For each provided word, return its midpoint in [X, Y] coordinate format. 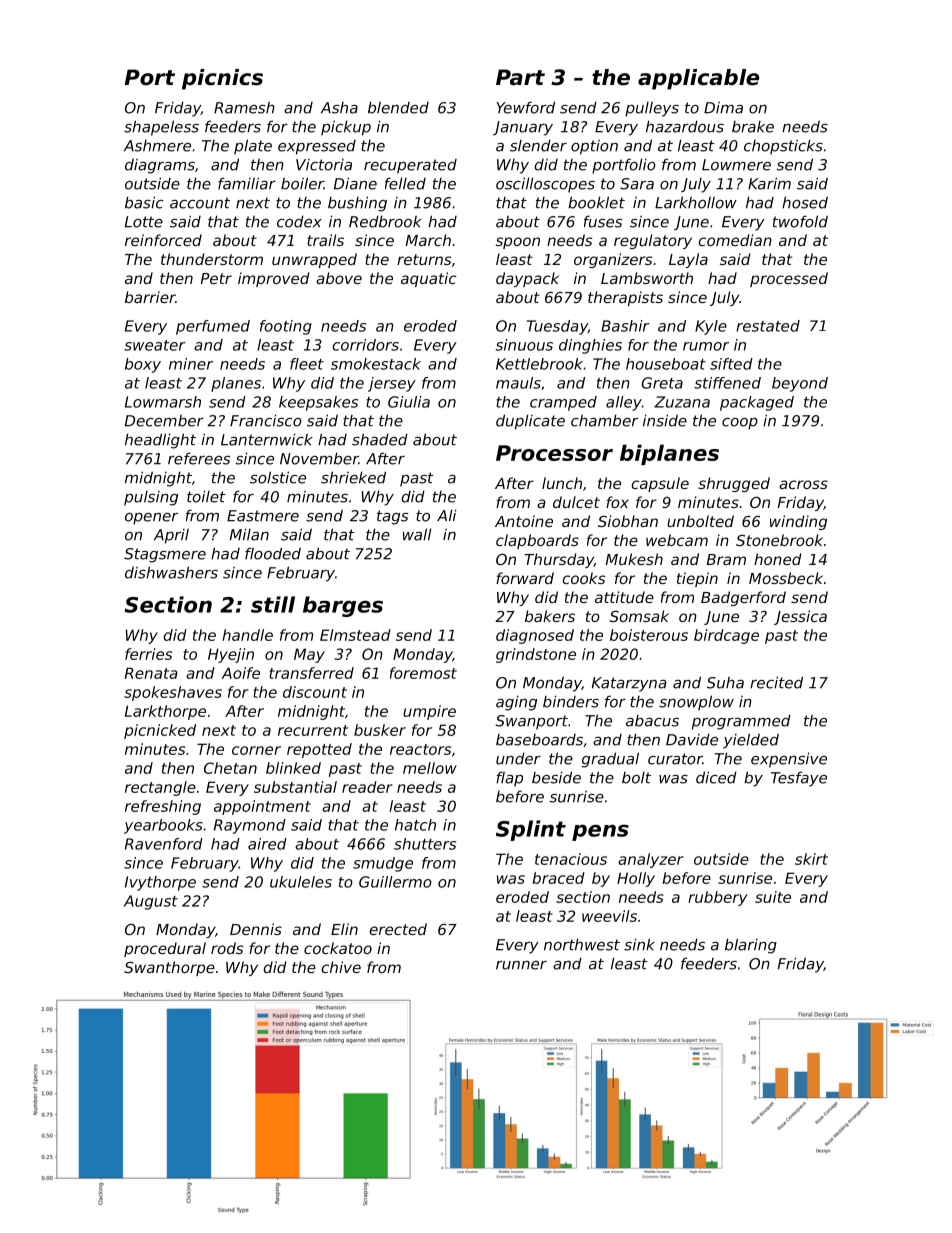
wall [417, 534]
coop [740, 424]
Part [520, 77]
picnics [222, 79]
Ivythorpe [160, 883]
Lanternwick [267, 439]
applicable [698, 79]
